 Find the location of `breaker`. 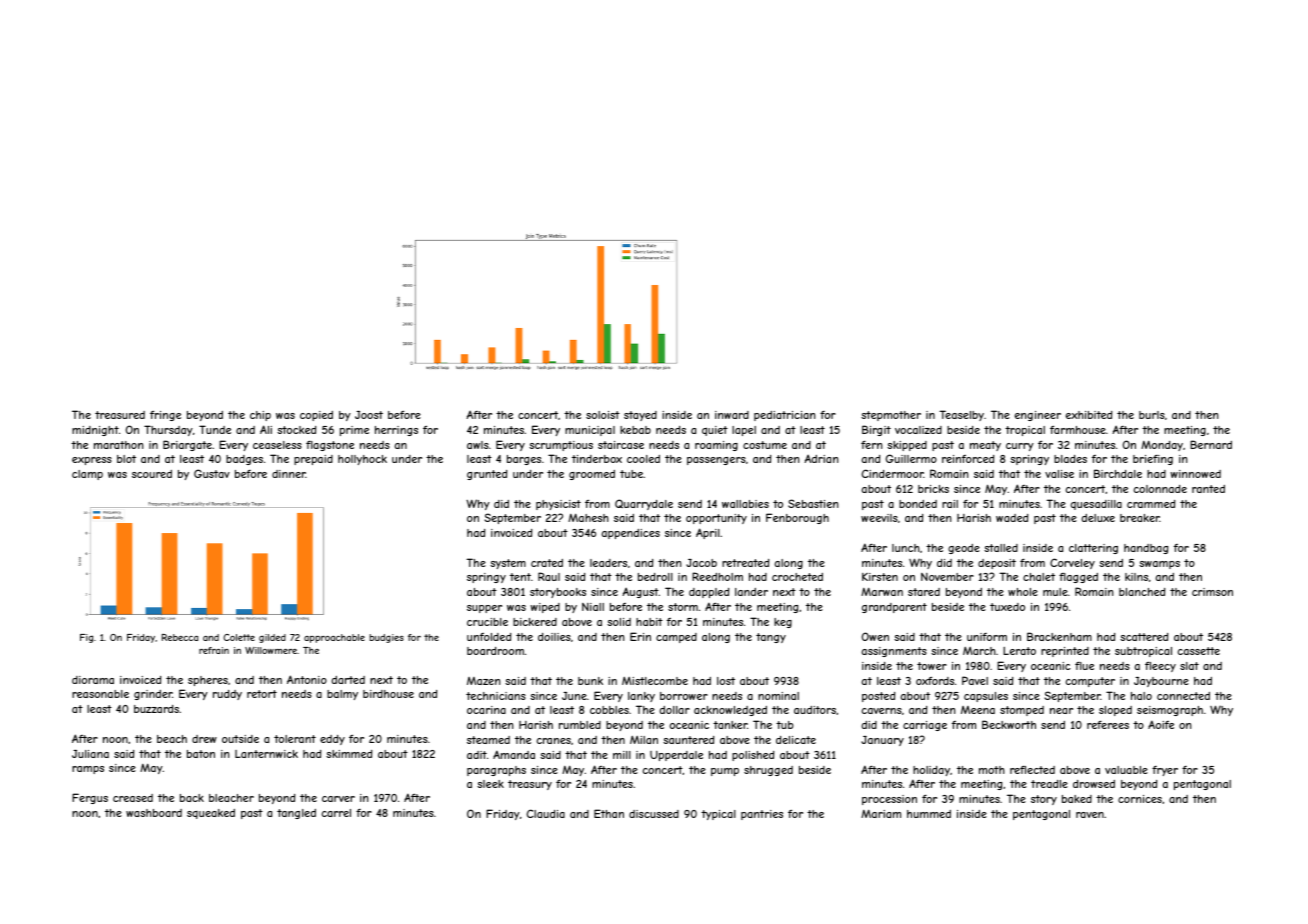

breaker is located at coordinates (1140, 518).
